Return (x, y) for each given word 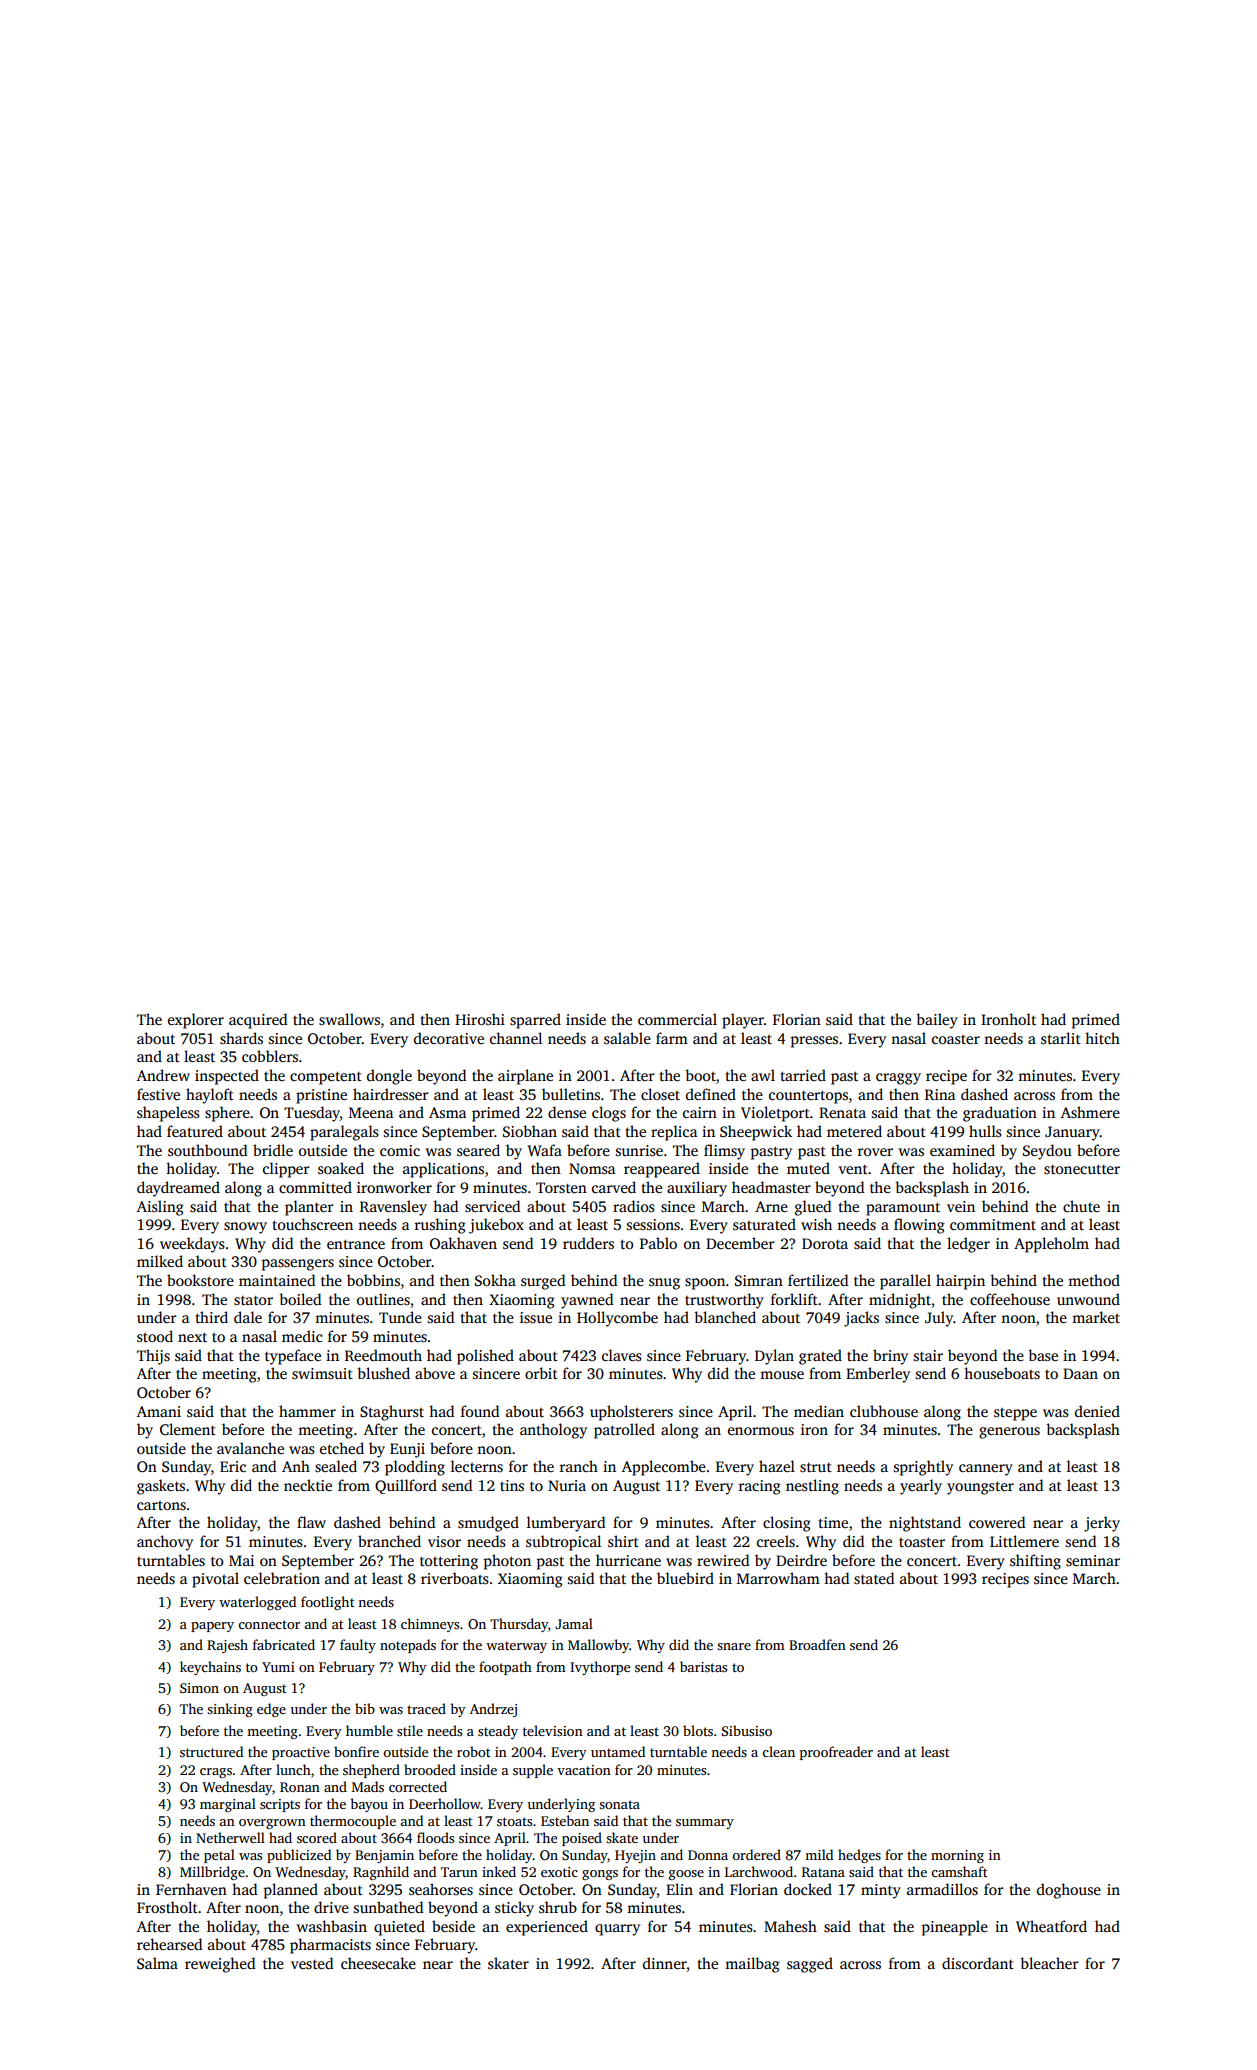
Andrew (163, 1075)
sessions (653, 1224)
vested (312, 1963)
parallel (905, 1282)
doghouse (1069, 1891)
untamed (618, 1751)
